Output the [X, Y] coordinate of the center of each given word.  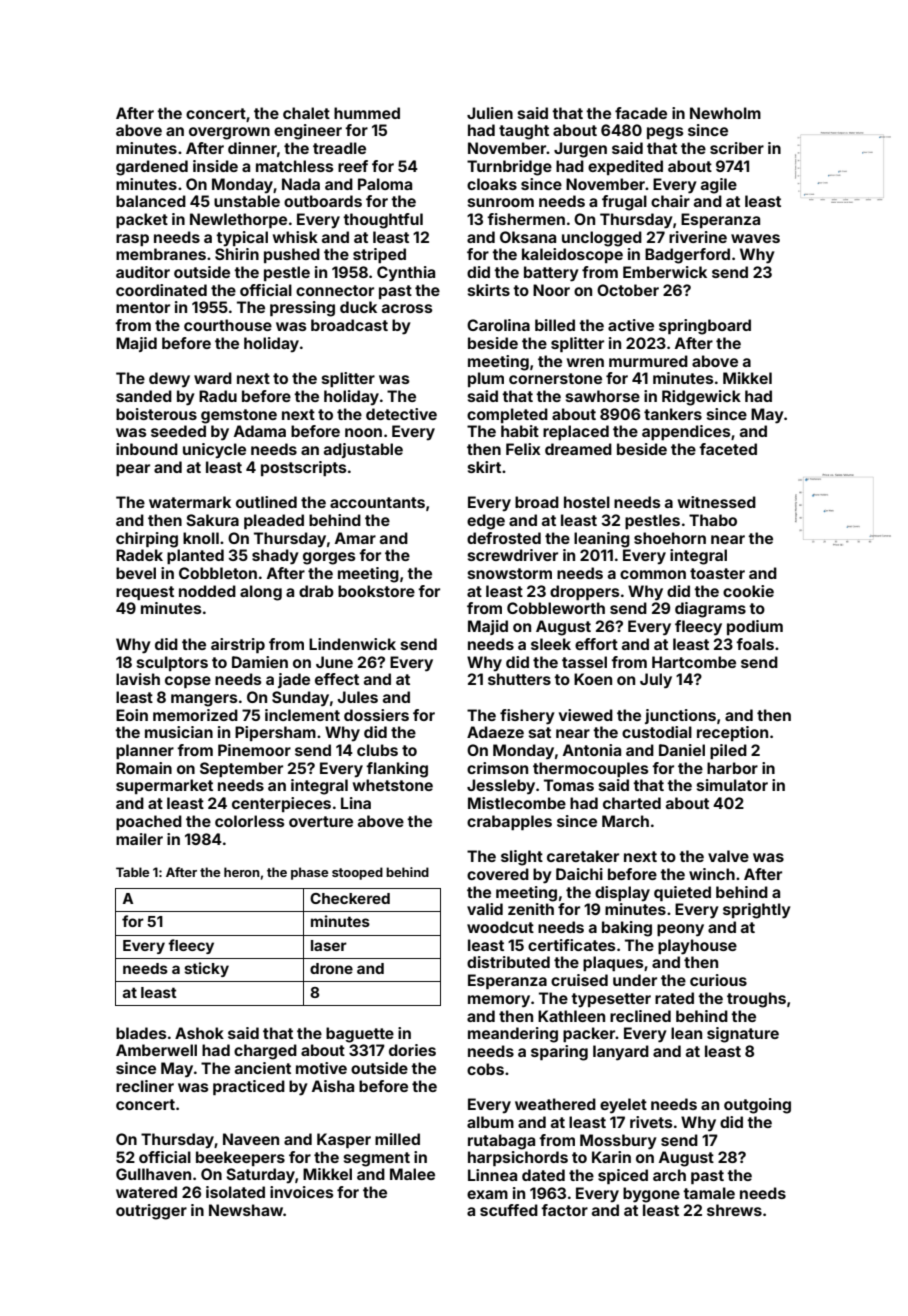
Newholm [725, 113]
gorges [329, 558]
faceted [728, 449]
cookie [748, 591]
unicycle [214, 450]
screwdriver [513, 555]
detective [401, 414]
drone [331, 968]
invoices [302, 1192]
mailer [139, 839]
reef [353, 166]
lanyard [621, 1053]
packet [142, 220]
